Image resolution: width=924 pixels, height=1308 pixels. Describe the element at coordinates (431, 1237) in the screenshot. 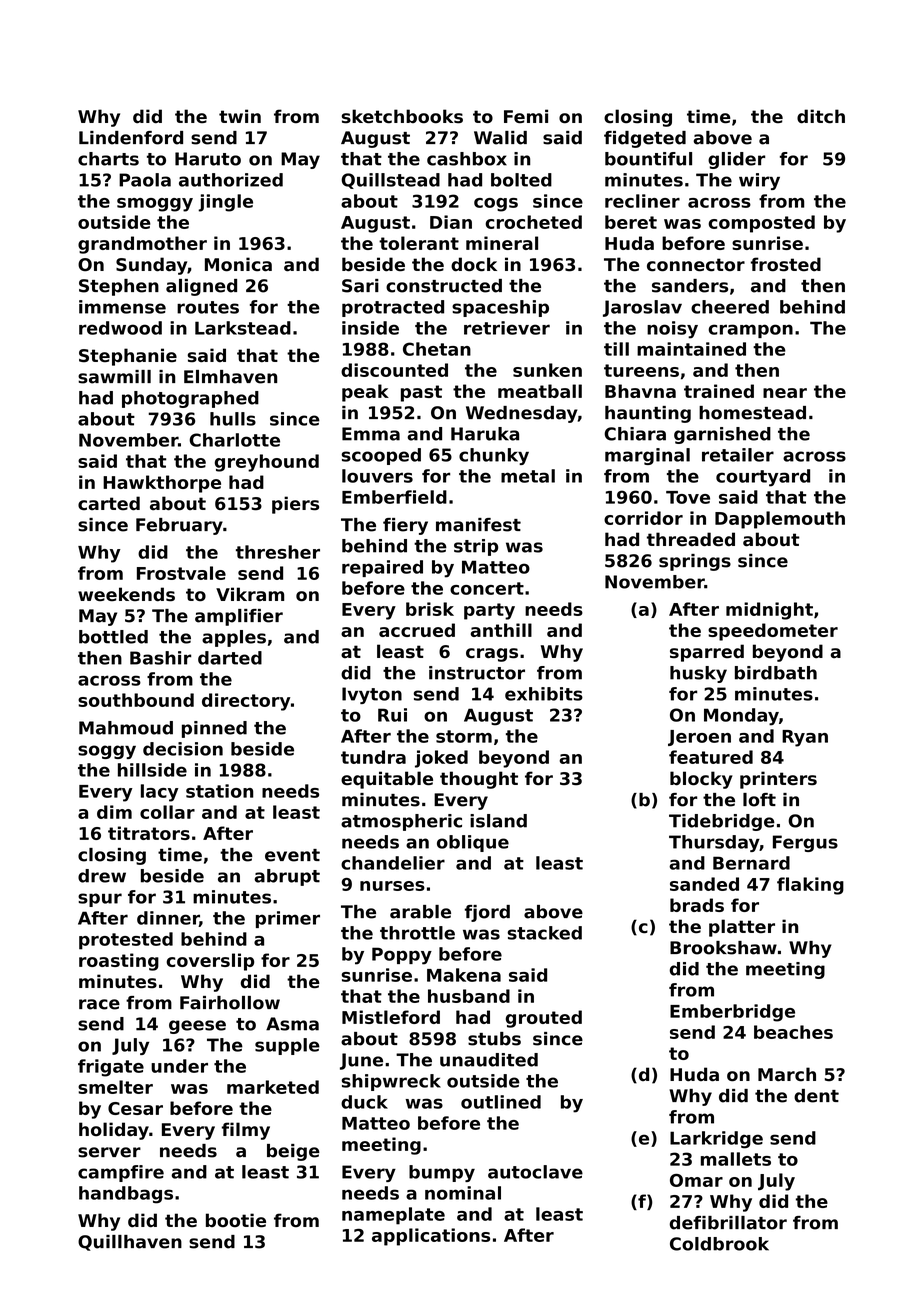

I see `applications` at that location.
